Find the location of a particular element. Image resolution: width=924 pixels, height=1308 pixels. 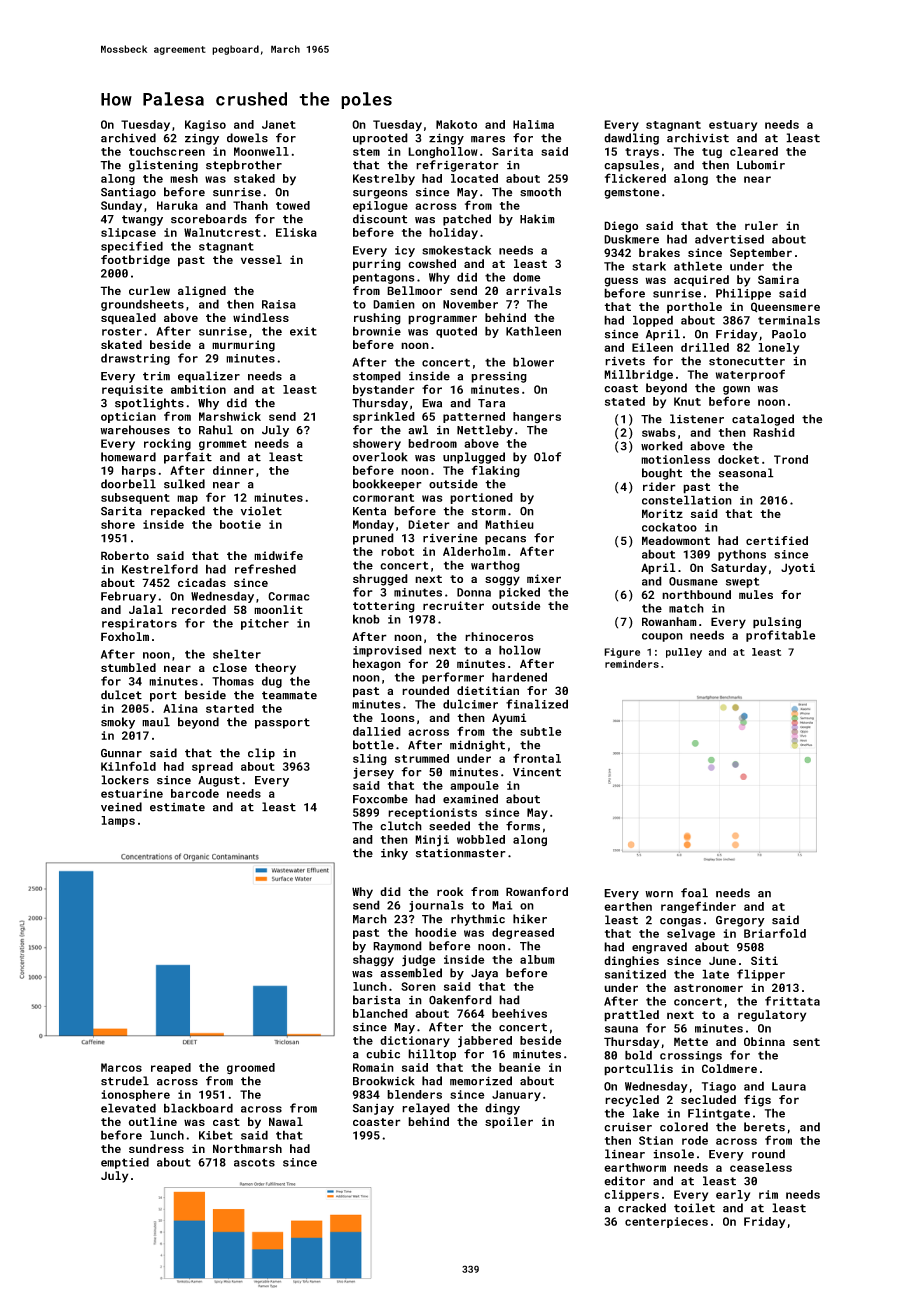

album is located at coordinates (537, 959).
